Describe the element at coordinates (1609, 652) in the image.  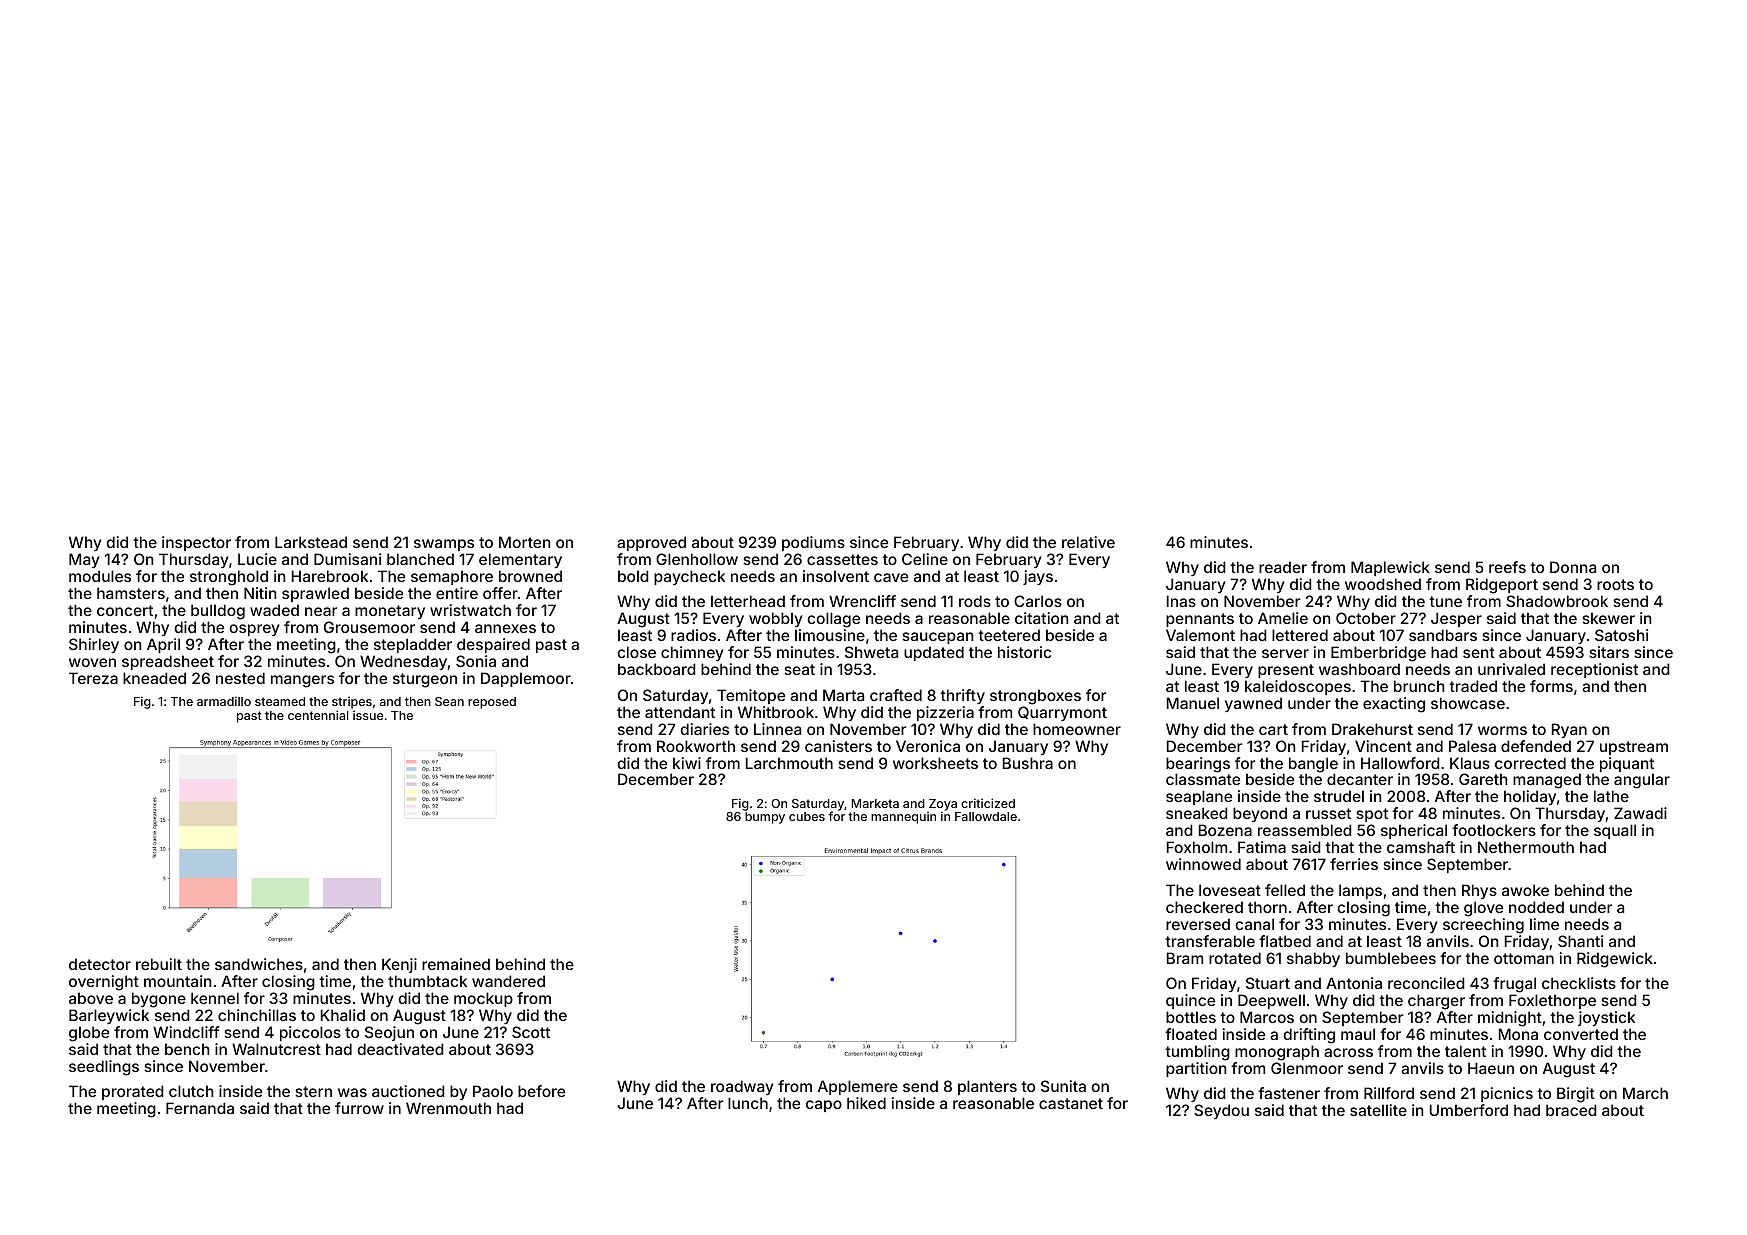
I see `sitars` at that location.
